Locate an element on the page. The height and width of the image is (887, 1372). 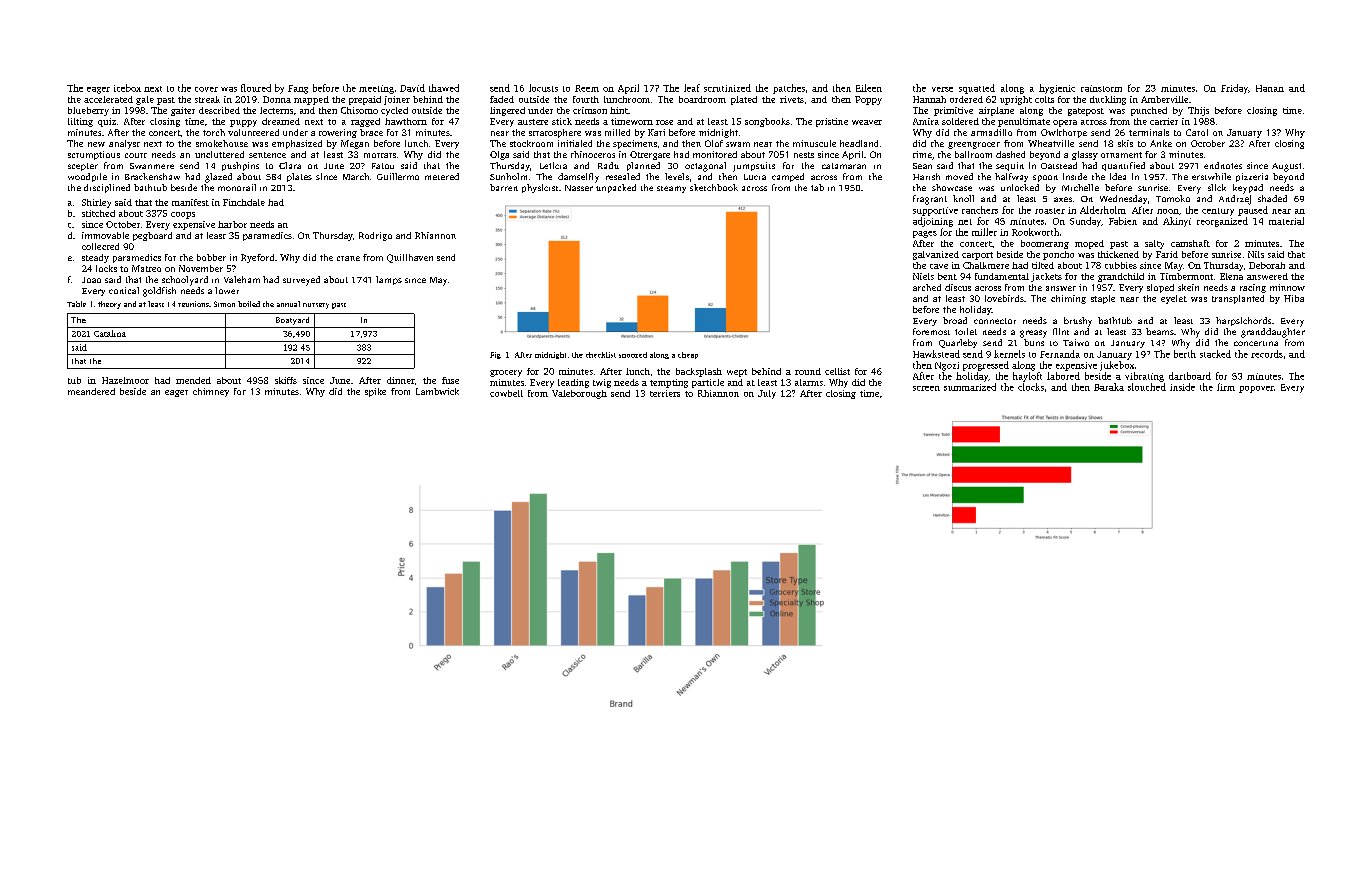
material is located at coordinates (1286, 221).
